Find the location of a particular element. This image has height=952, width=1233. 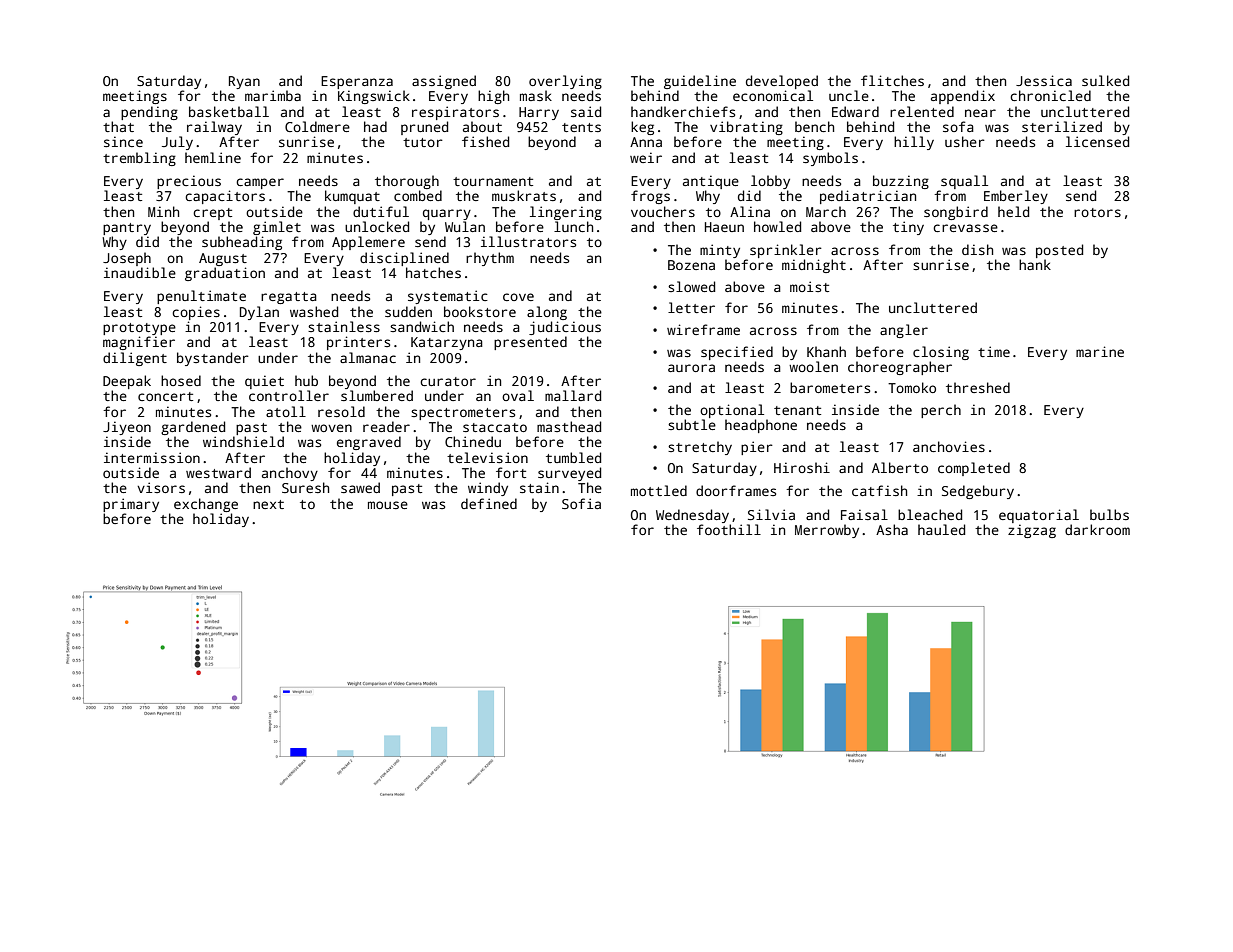

Ryan is located at coordinates (244, 82).
